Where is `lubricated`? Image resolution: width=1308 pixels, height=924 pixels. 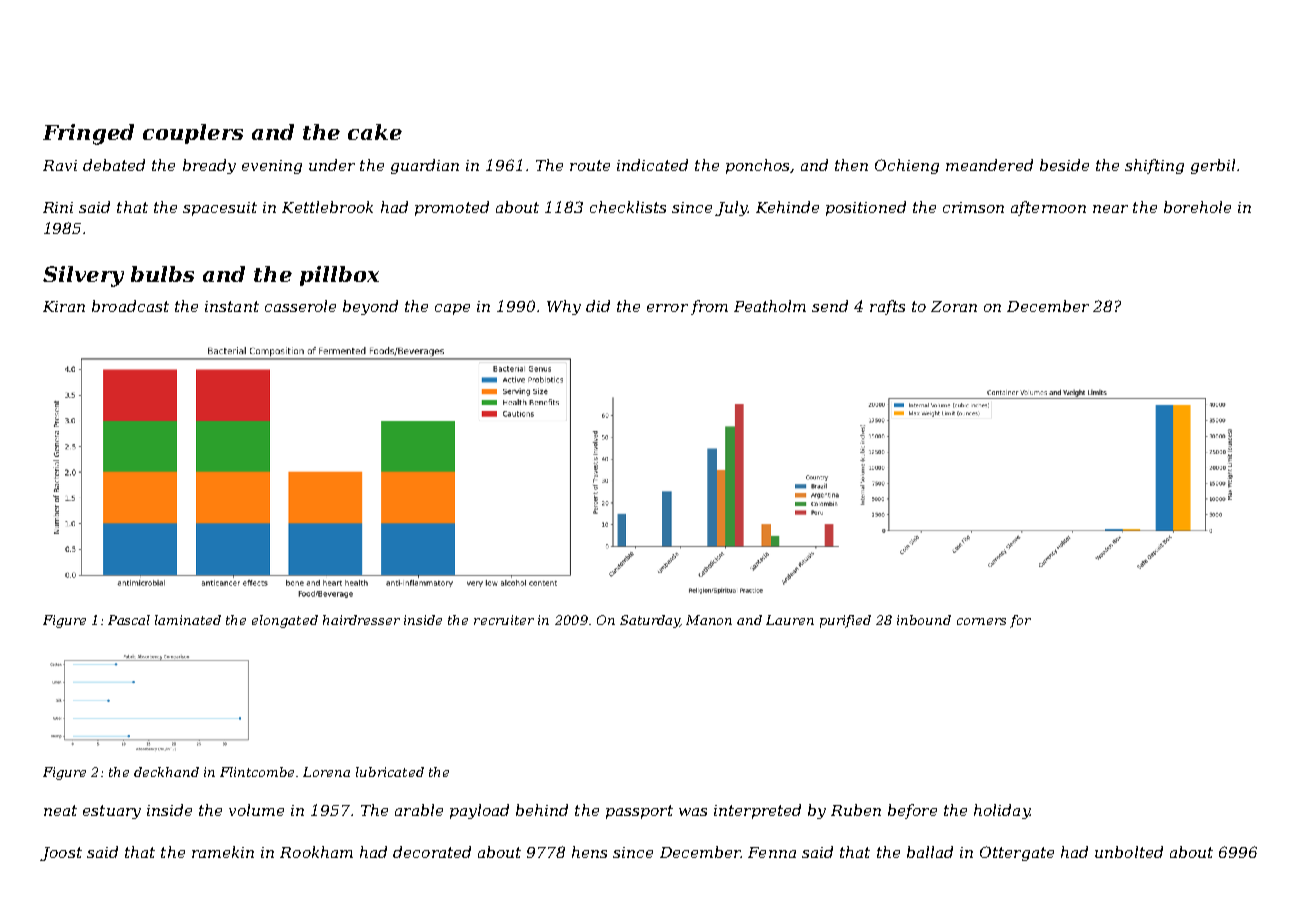 lubricated is located at coordinates (390, 772).
